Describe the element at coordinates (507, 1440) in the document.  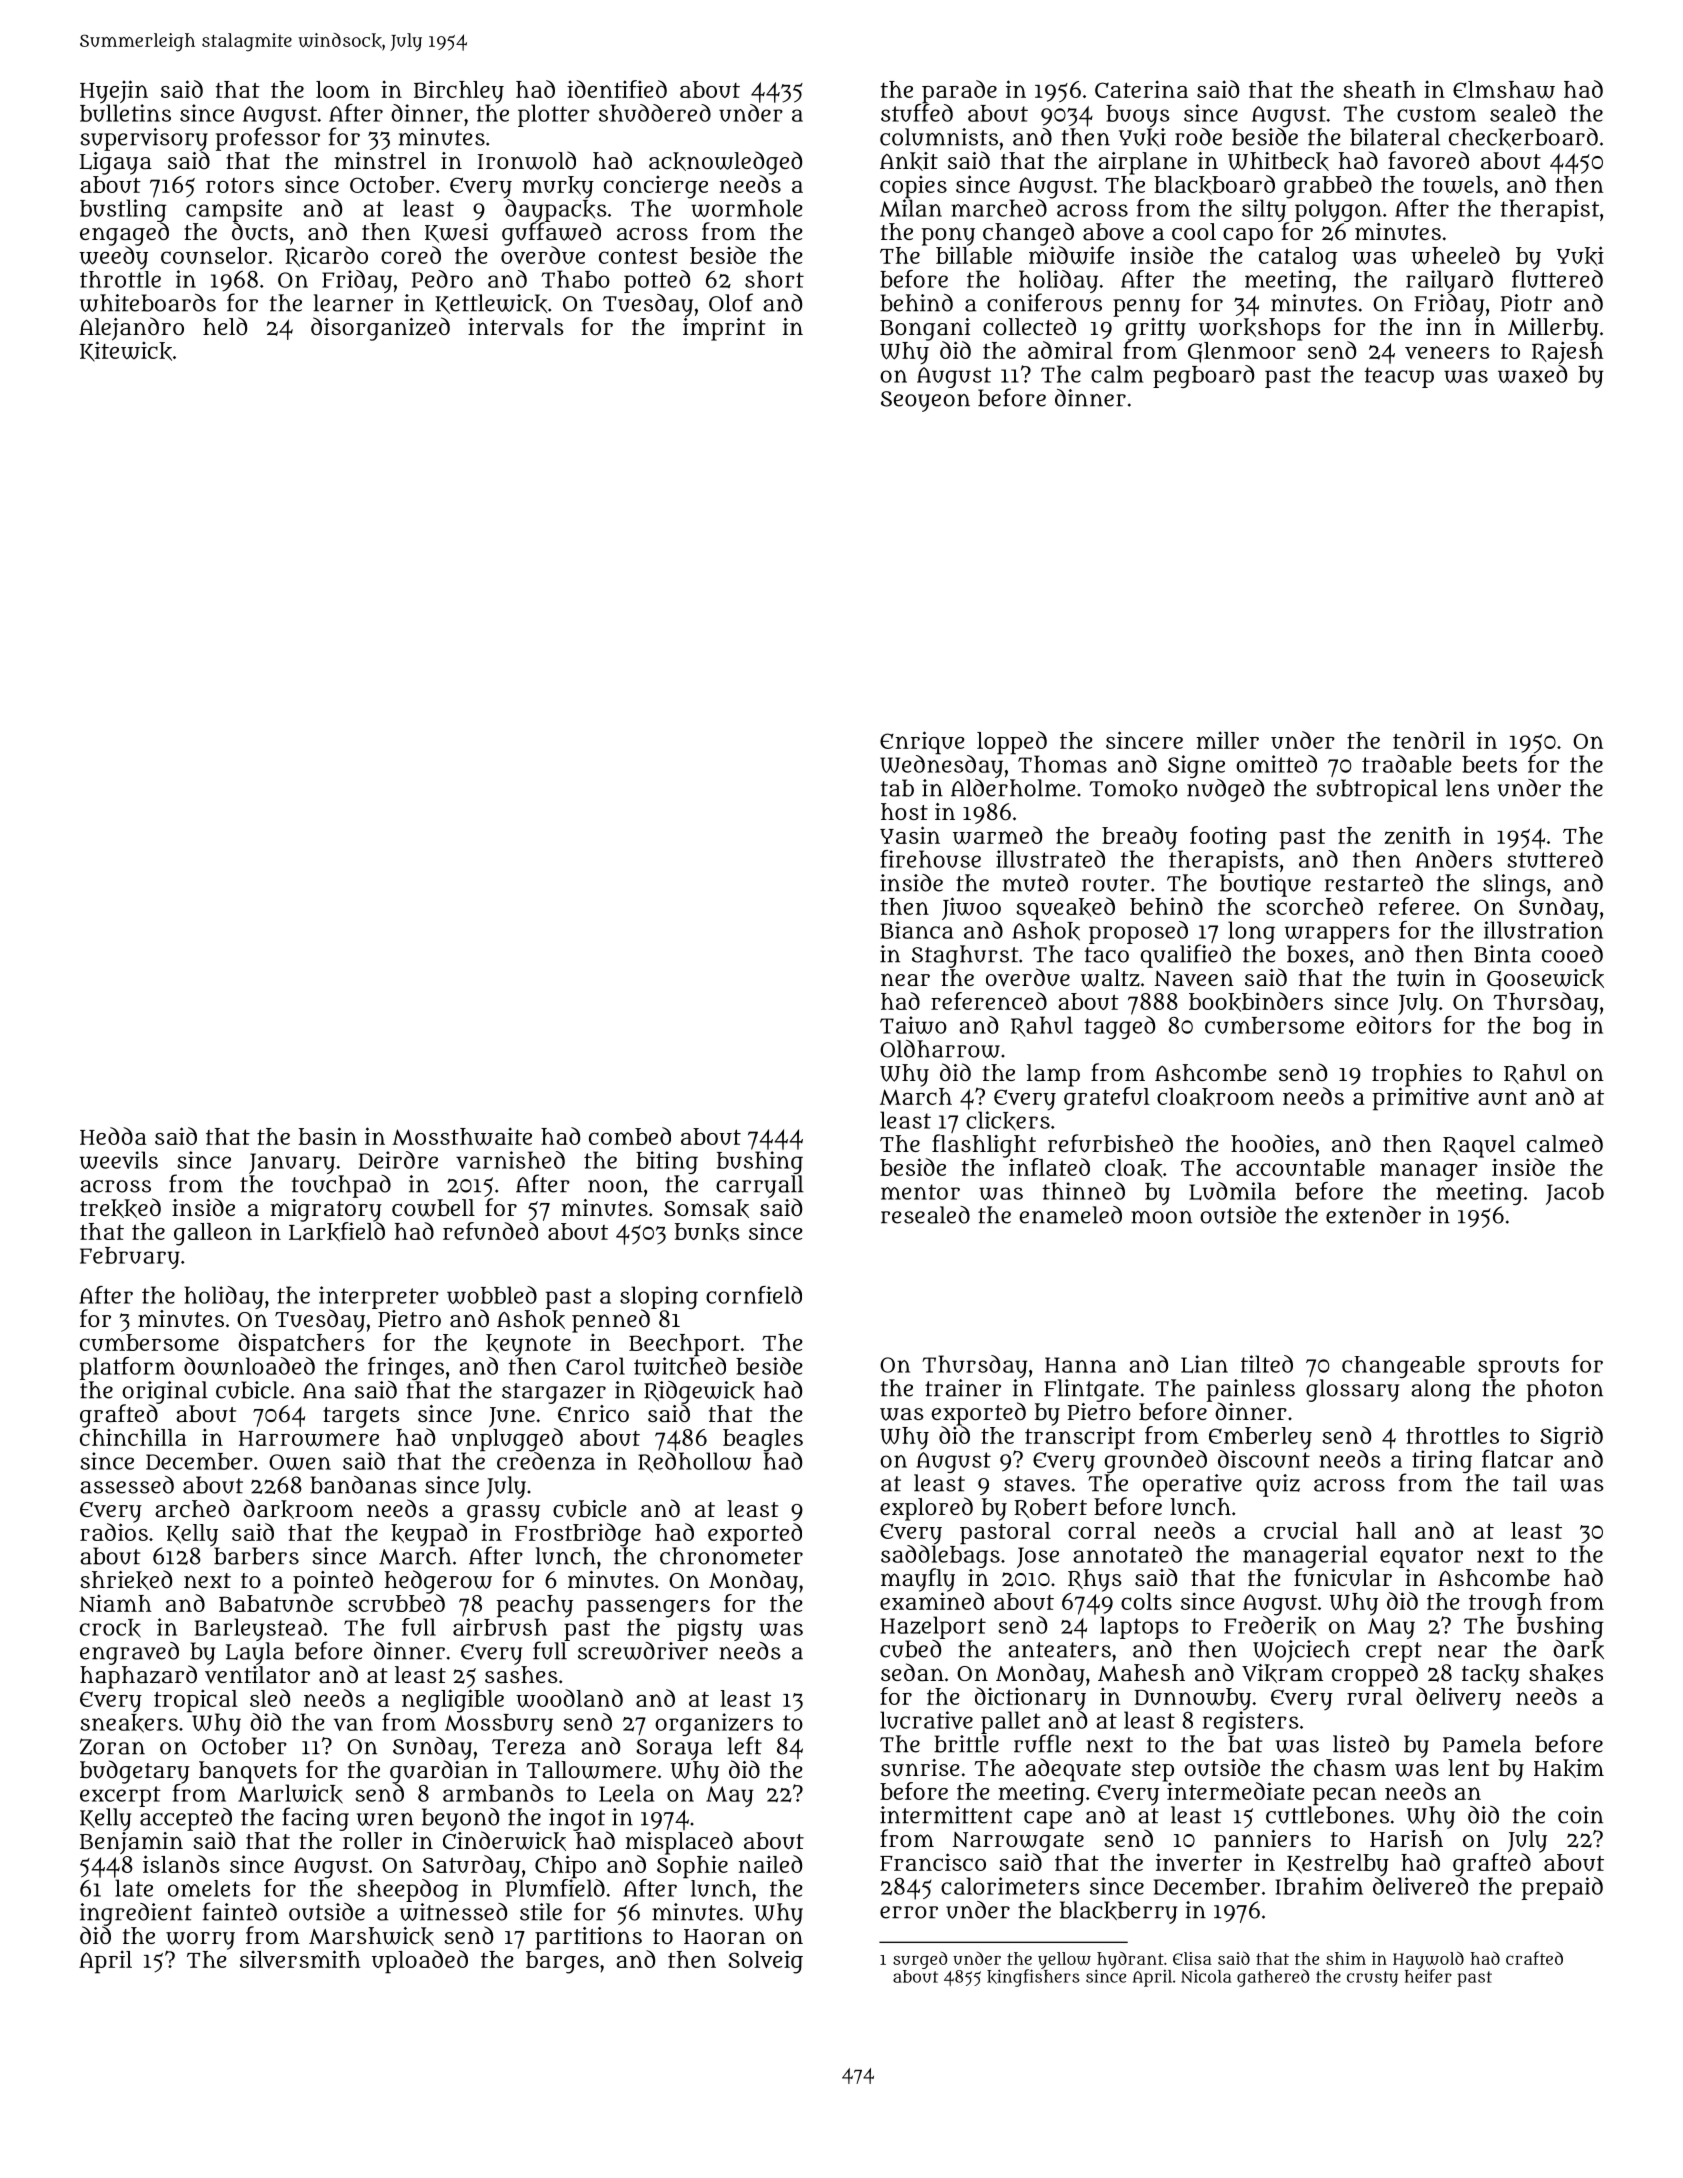
I see `unplugged` at that location.
